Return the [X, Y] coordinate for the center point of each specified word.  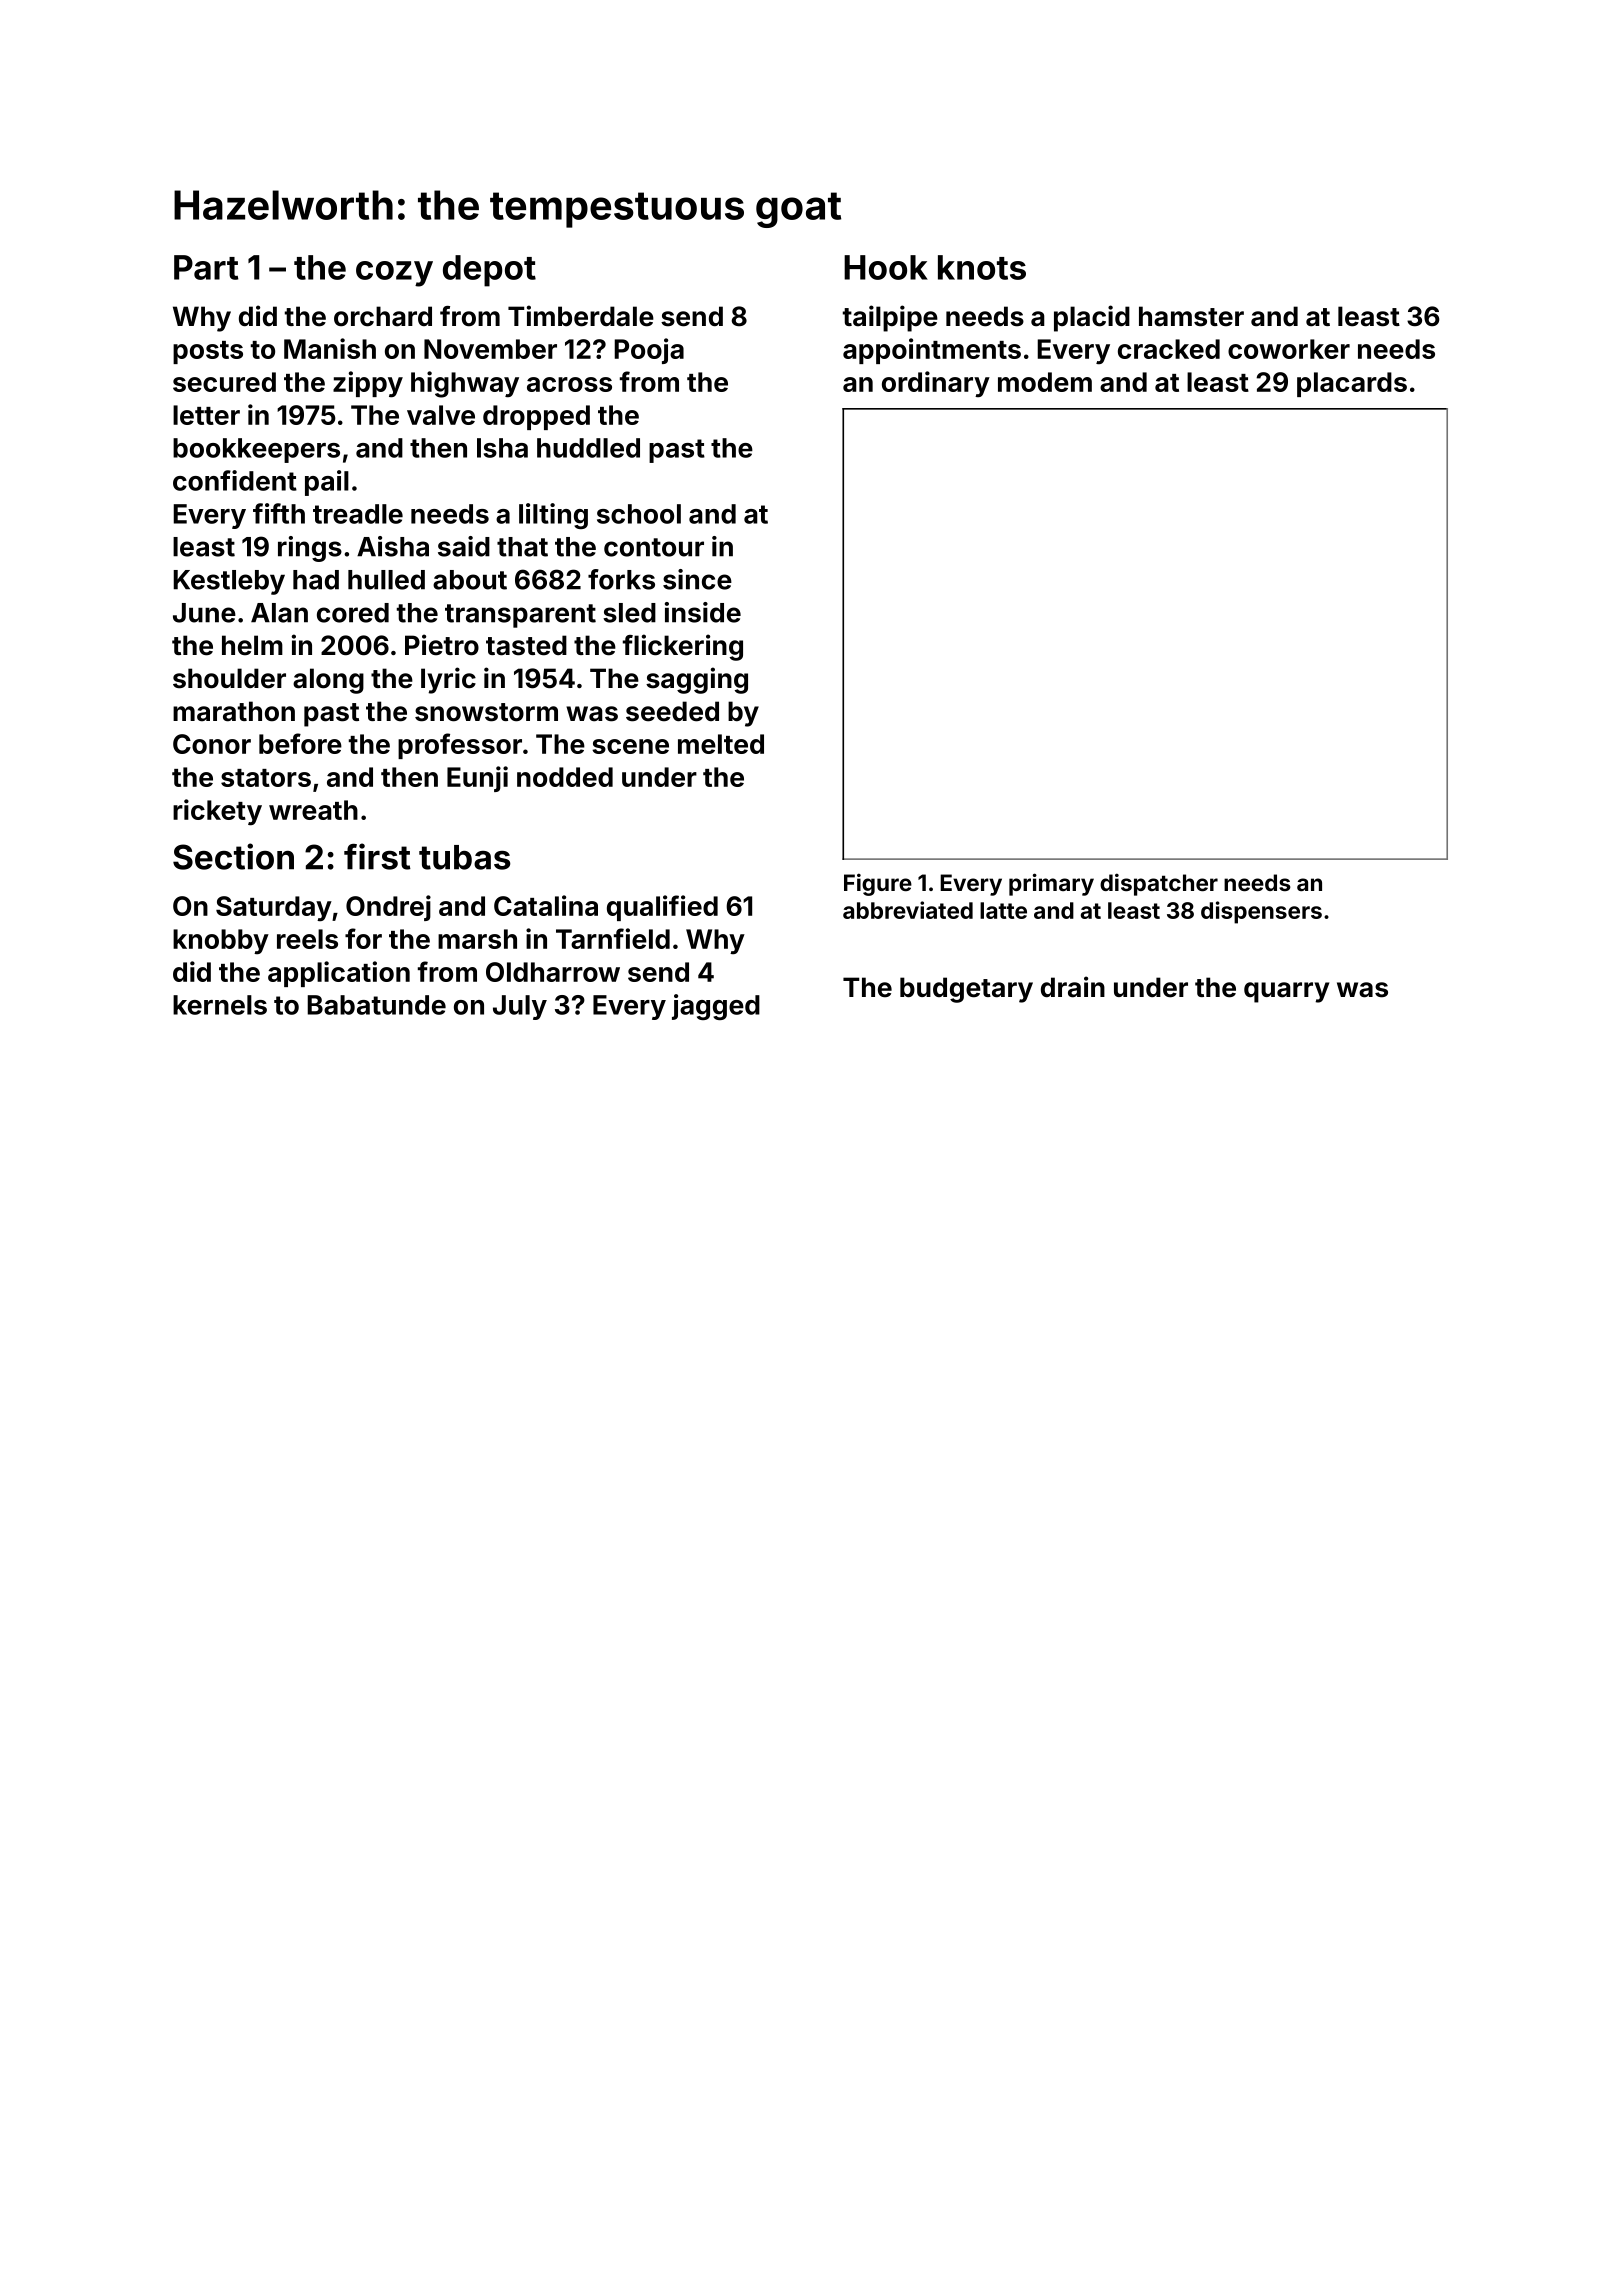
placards [1352, 384]
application [339, 974]
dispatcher [1159, 884]
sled [629, 613]
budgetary [966, 990]
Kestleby [229, 582]
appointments [932, 351]
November [490, 349]
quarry [1286, 992]
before [300, 743]
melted [721, 744]
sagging [697, 680]
